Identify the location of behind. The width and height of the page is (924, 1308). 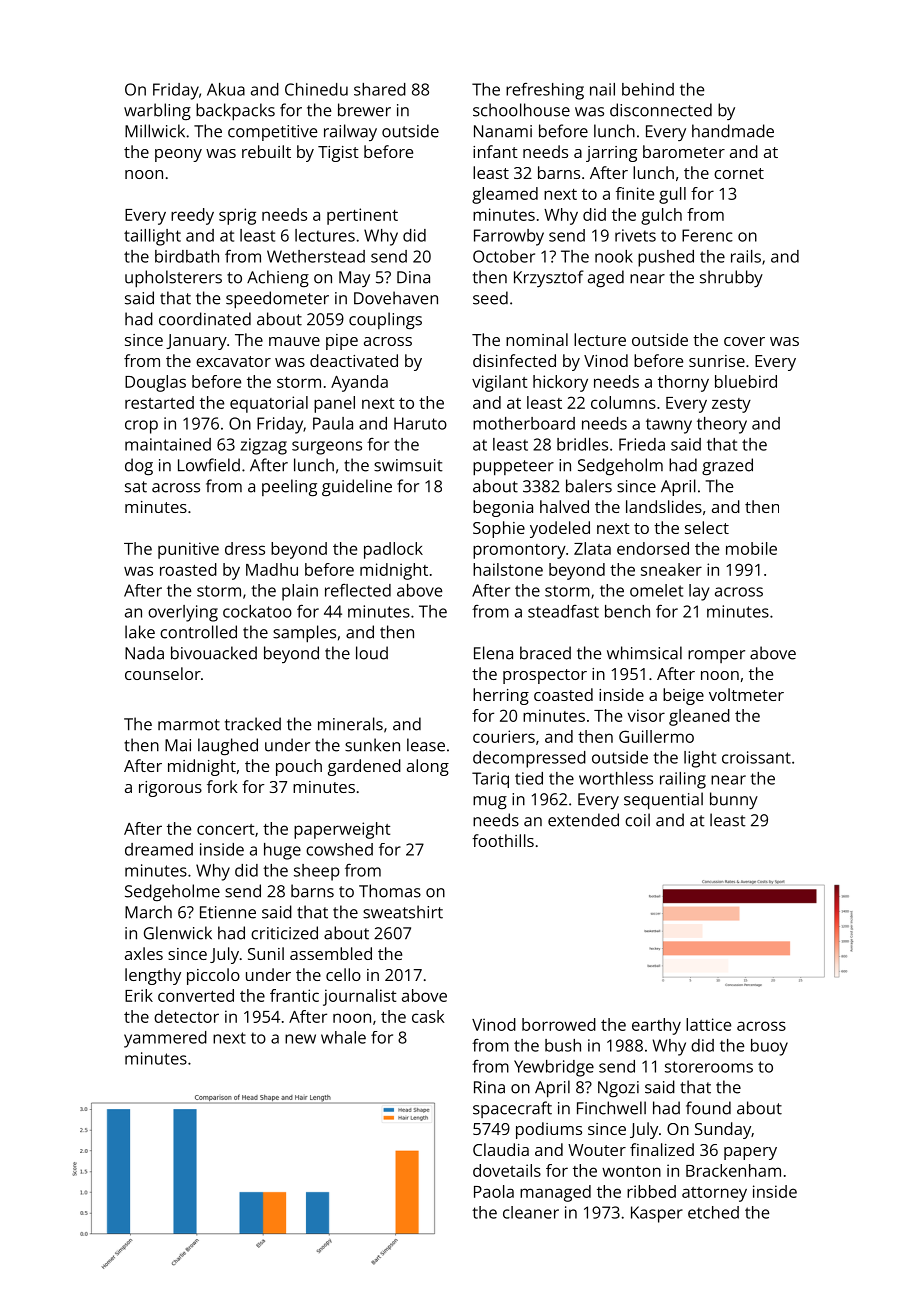
(648, 89).
